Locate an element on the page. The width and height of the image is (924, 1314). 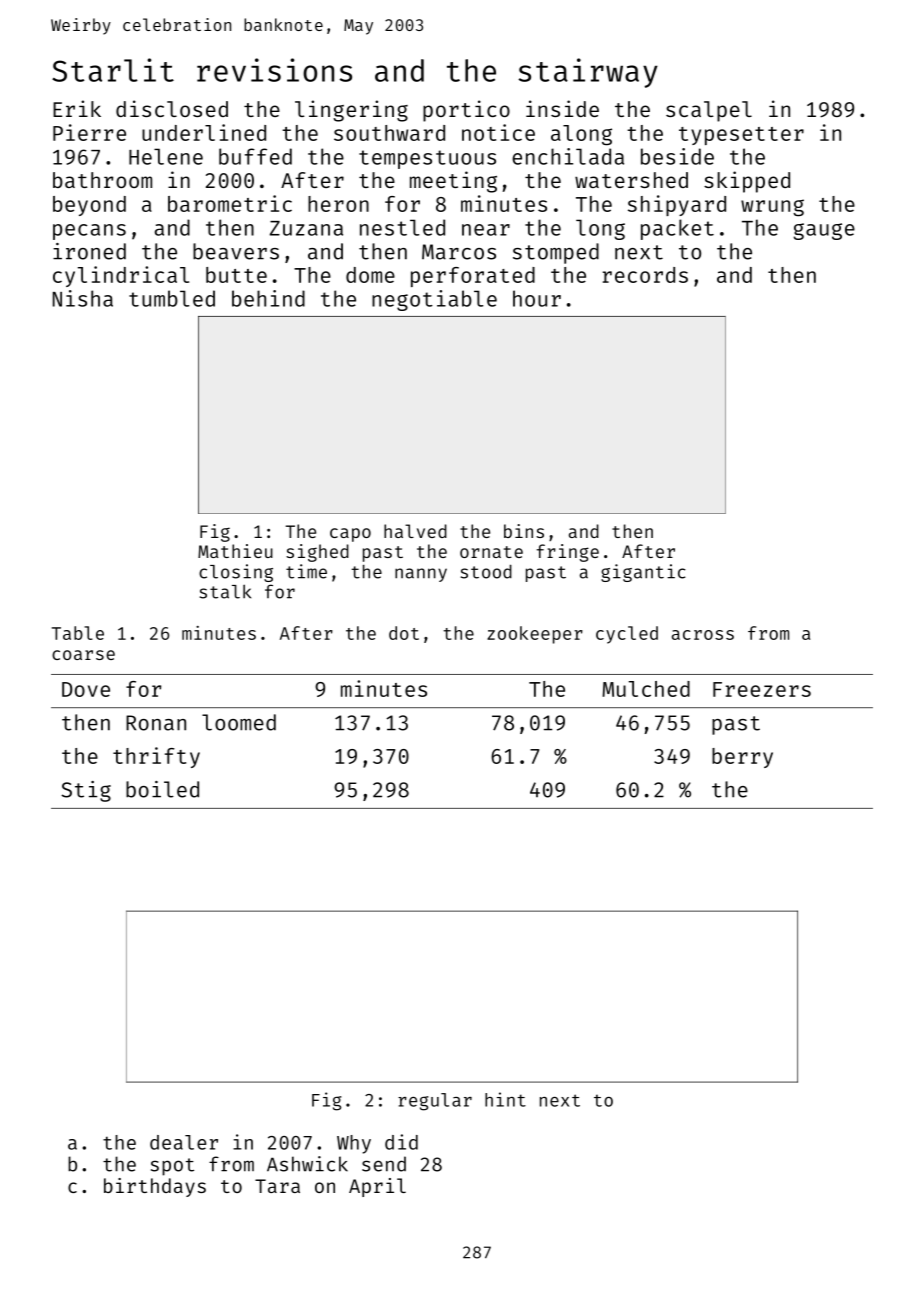
Mathieu is located at coordinates (235, 551).
